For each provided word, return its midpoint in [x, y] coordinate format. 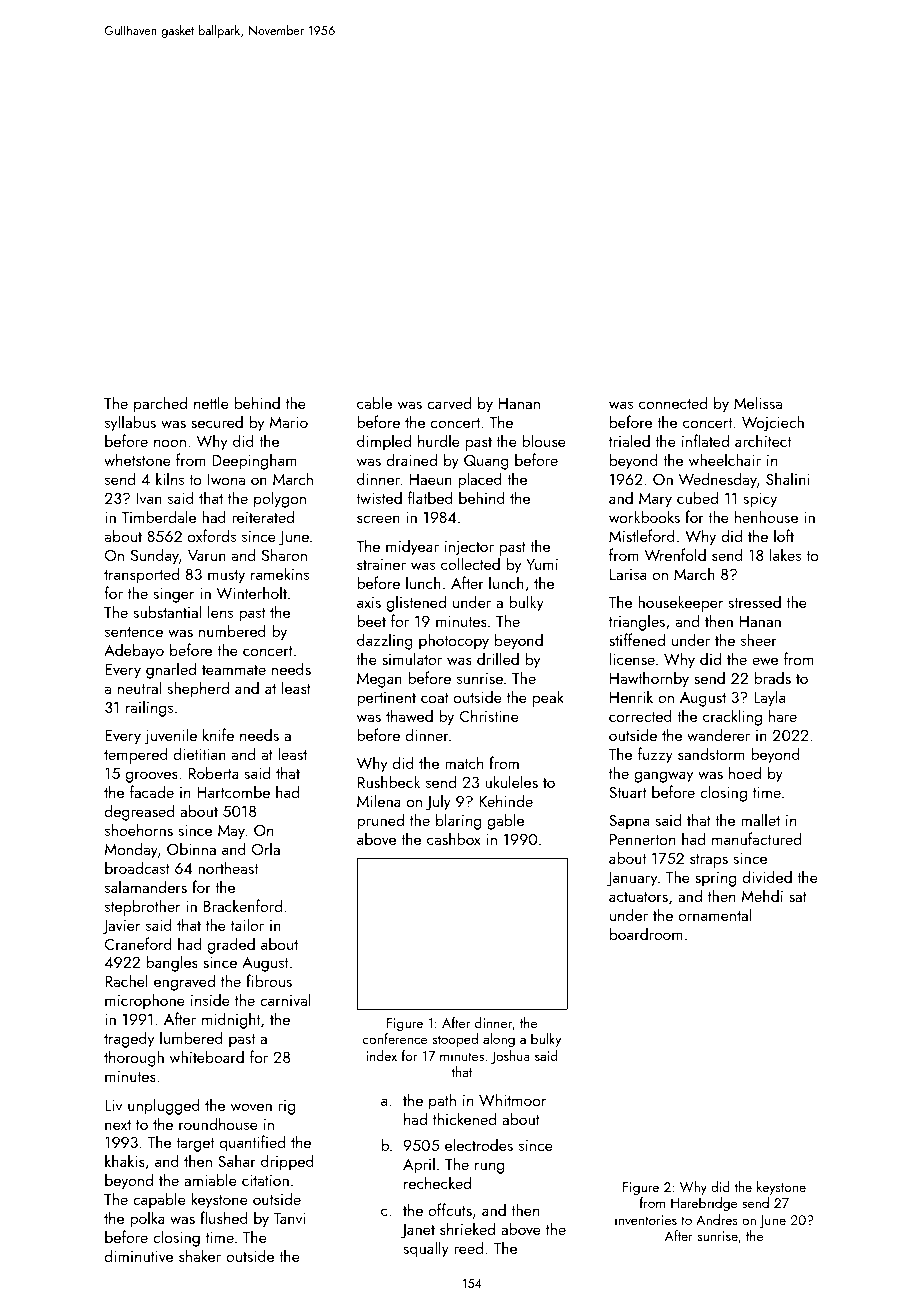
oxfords [212, 535]
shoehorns [139, 829]
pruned [380, 821]
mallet [760, 819]
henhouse [766, 516]
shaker [200, 1255]
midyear [412, 547]
